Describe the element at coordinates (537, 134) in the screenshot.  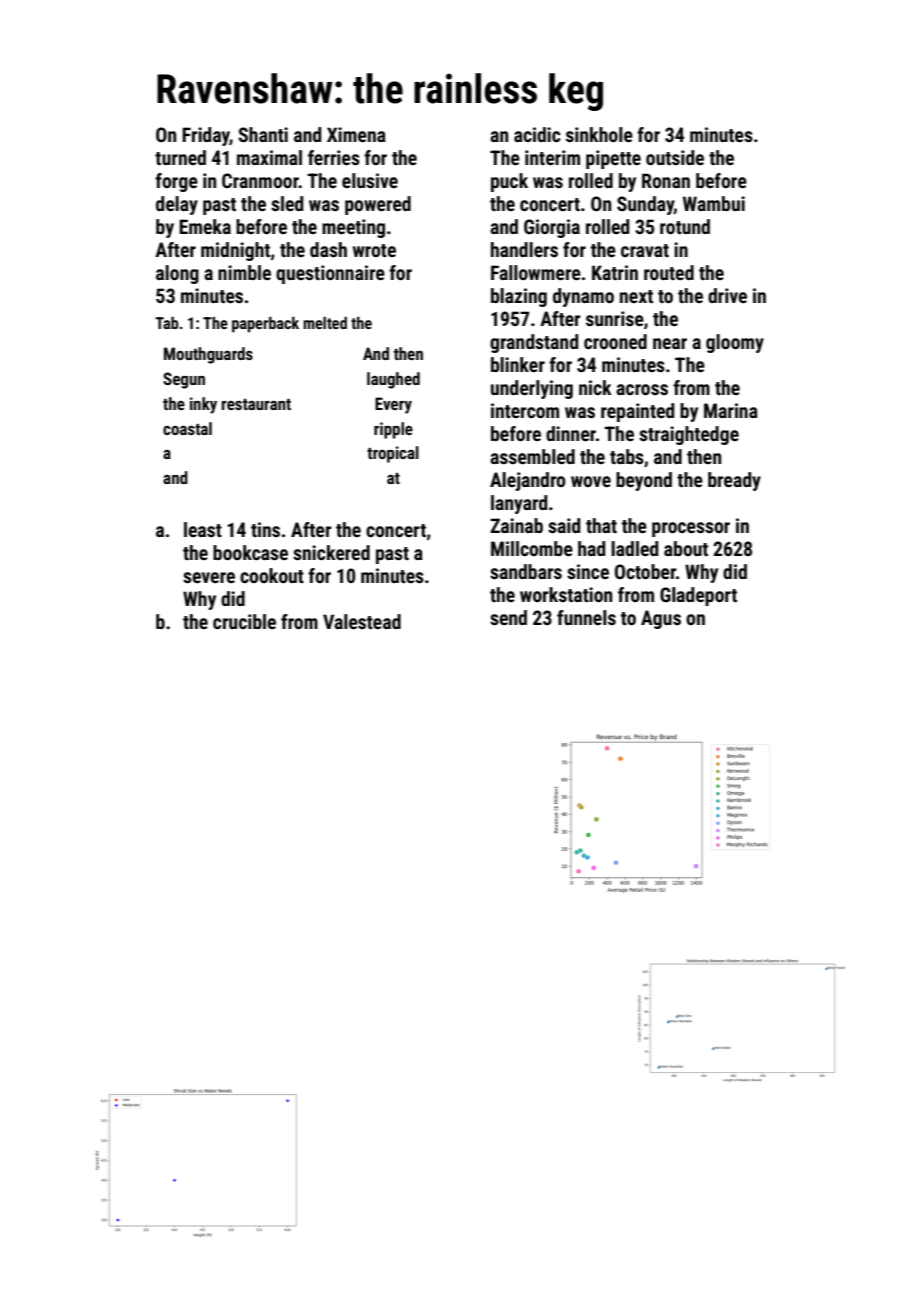
I see `acidic` at that location.
